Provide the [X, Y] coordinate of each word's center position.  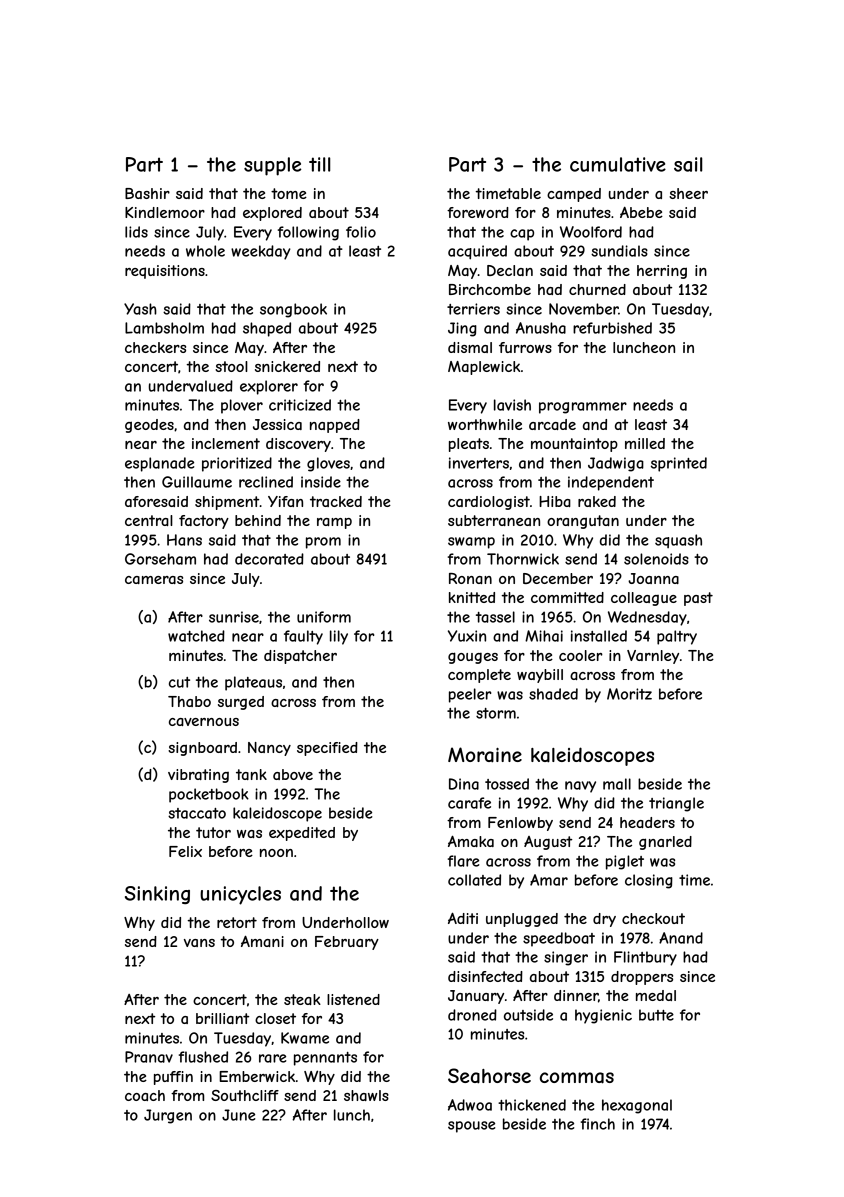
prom [323, 543]
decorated [269, 559]
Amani [262, 941]
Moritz [629, 694]
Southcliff [245, 1095]
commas [577, 1078]
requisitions [165, 272]
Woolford [591, 232]
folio [361, 232]
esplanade [159, 464]
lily [339, 637]
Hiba [555, 501]
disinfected [485, 976]
